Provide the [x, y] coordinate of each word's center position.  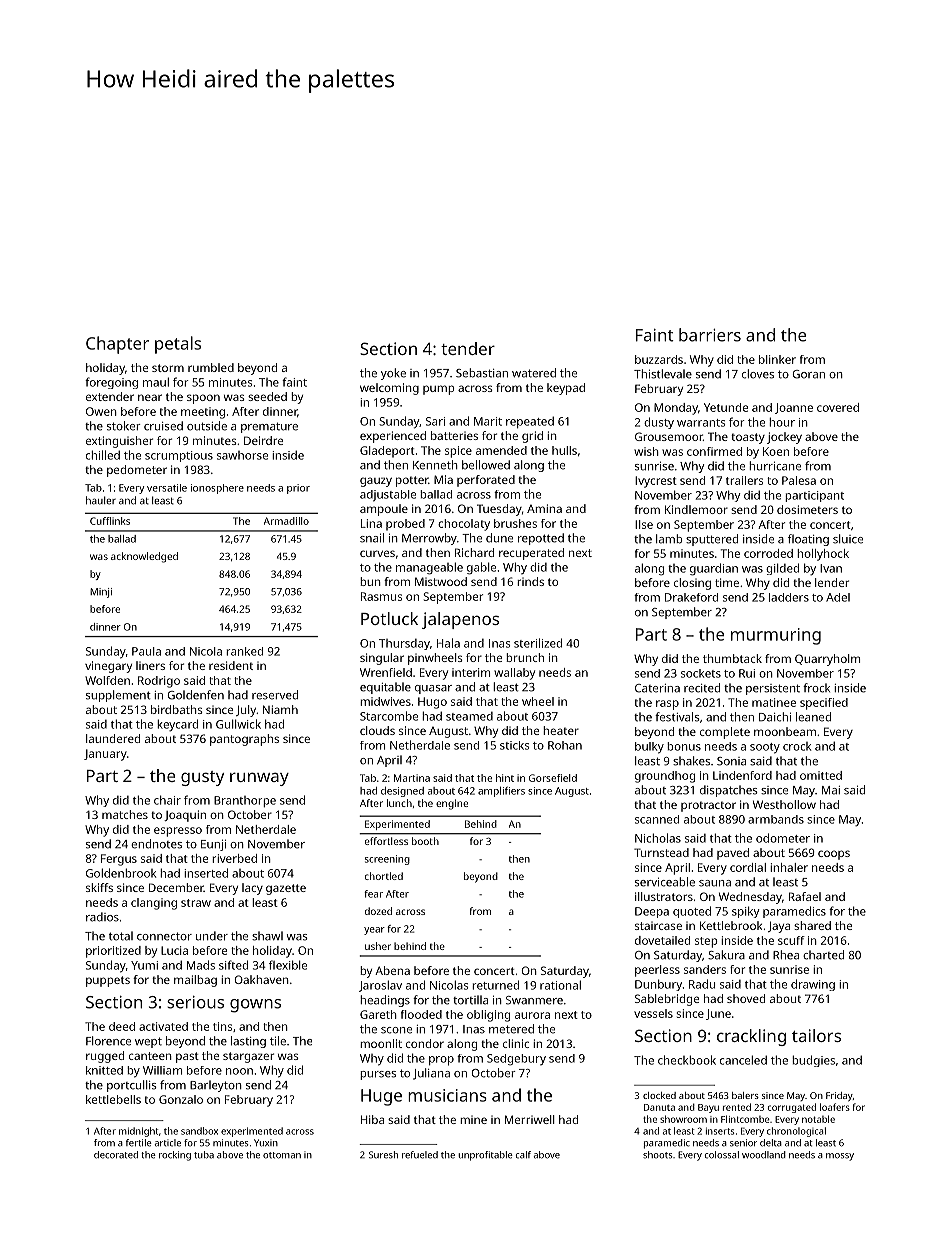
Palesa [799, 480]
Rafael [805, 896]
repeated [530, 422]
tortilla [470, 1000]
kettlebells [113, 1099]
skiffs [99, 887]
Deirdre [263, 440]
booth [425, 841]
